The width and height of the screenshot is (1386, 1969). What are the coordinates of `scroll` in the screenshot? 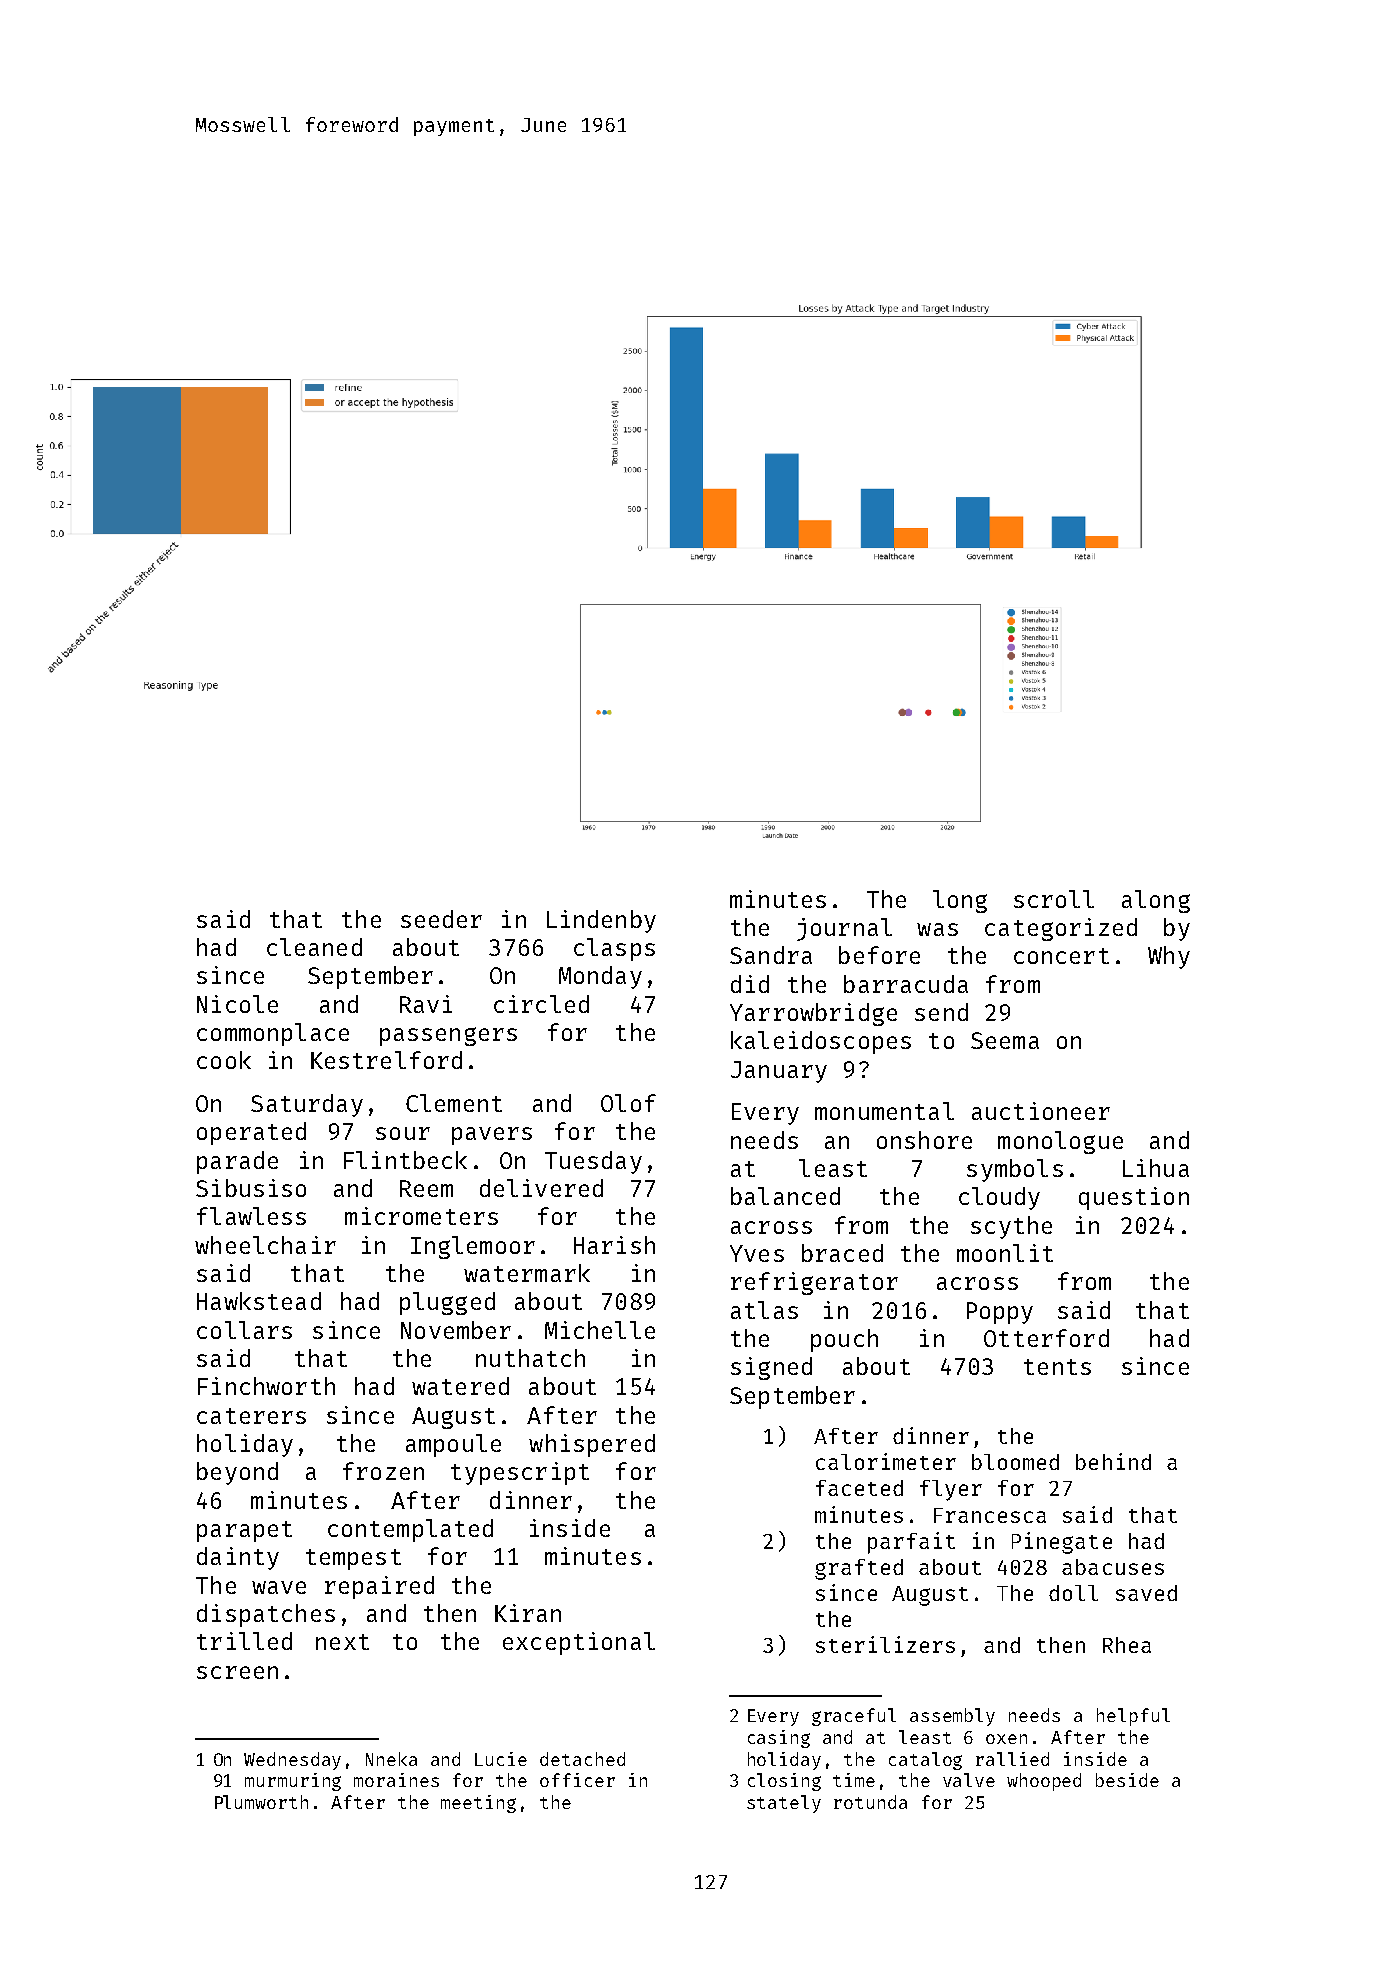 It's located at (1054, 899).
